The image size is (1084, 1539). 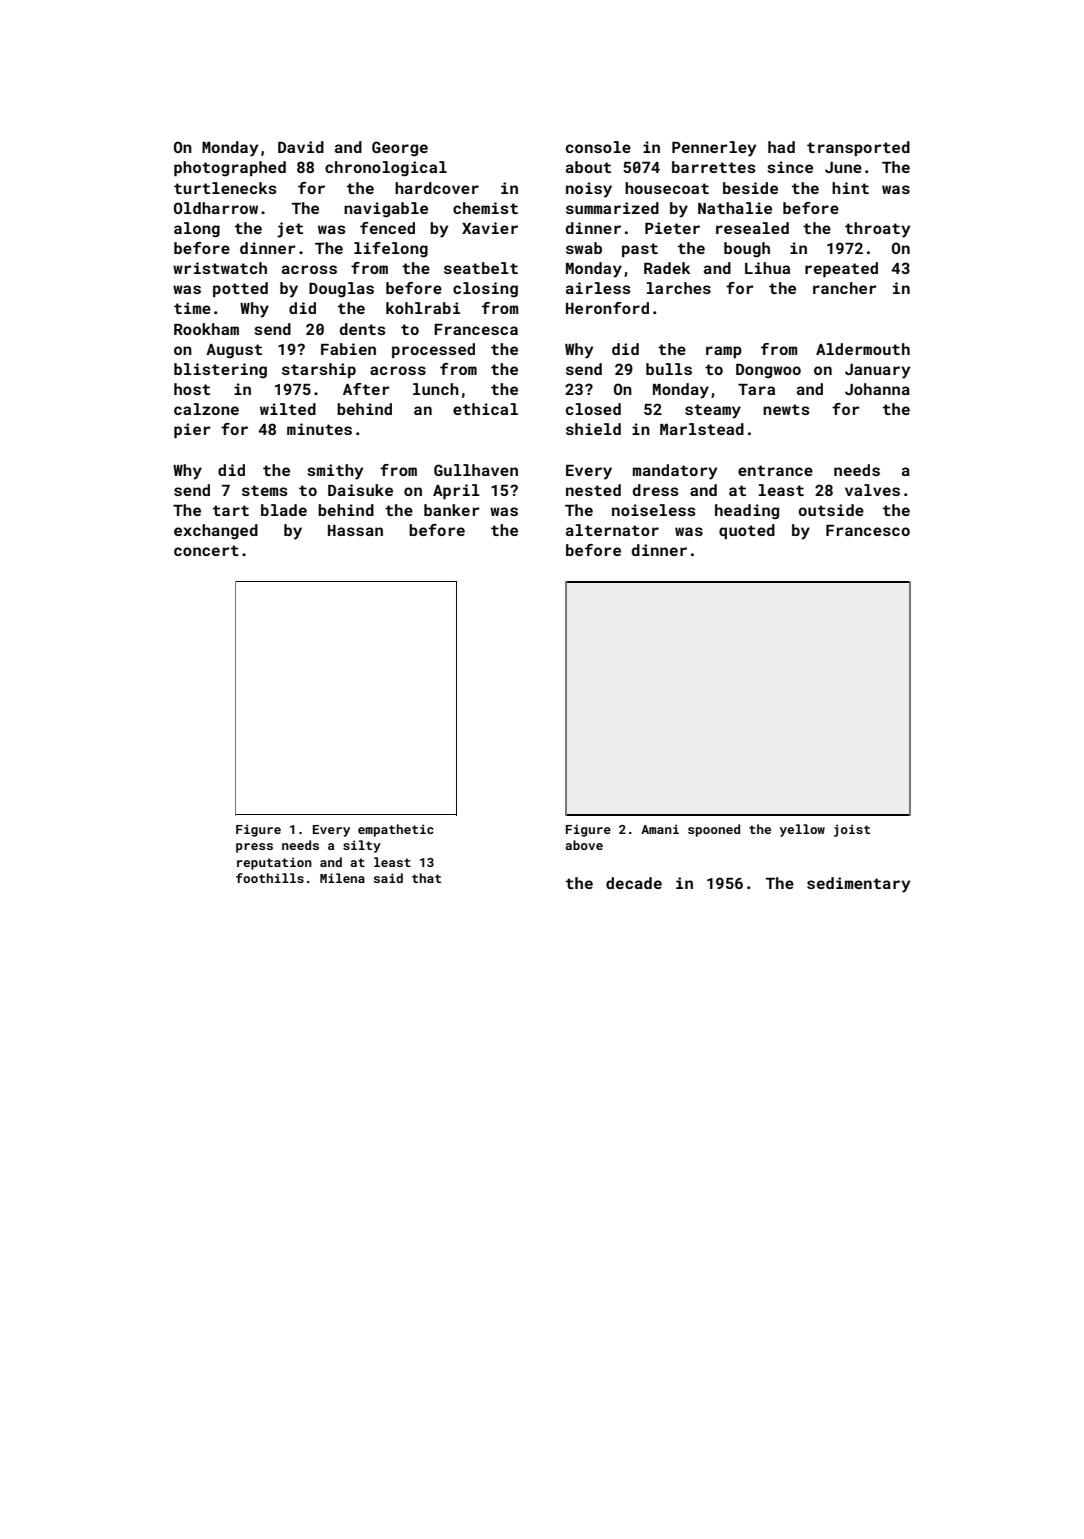 What do you see at coordinates (845, 288) in the screenshot?
I see `rancher` at bounding box center [845, 288].
